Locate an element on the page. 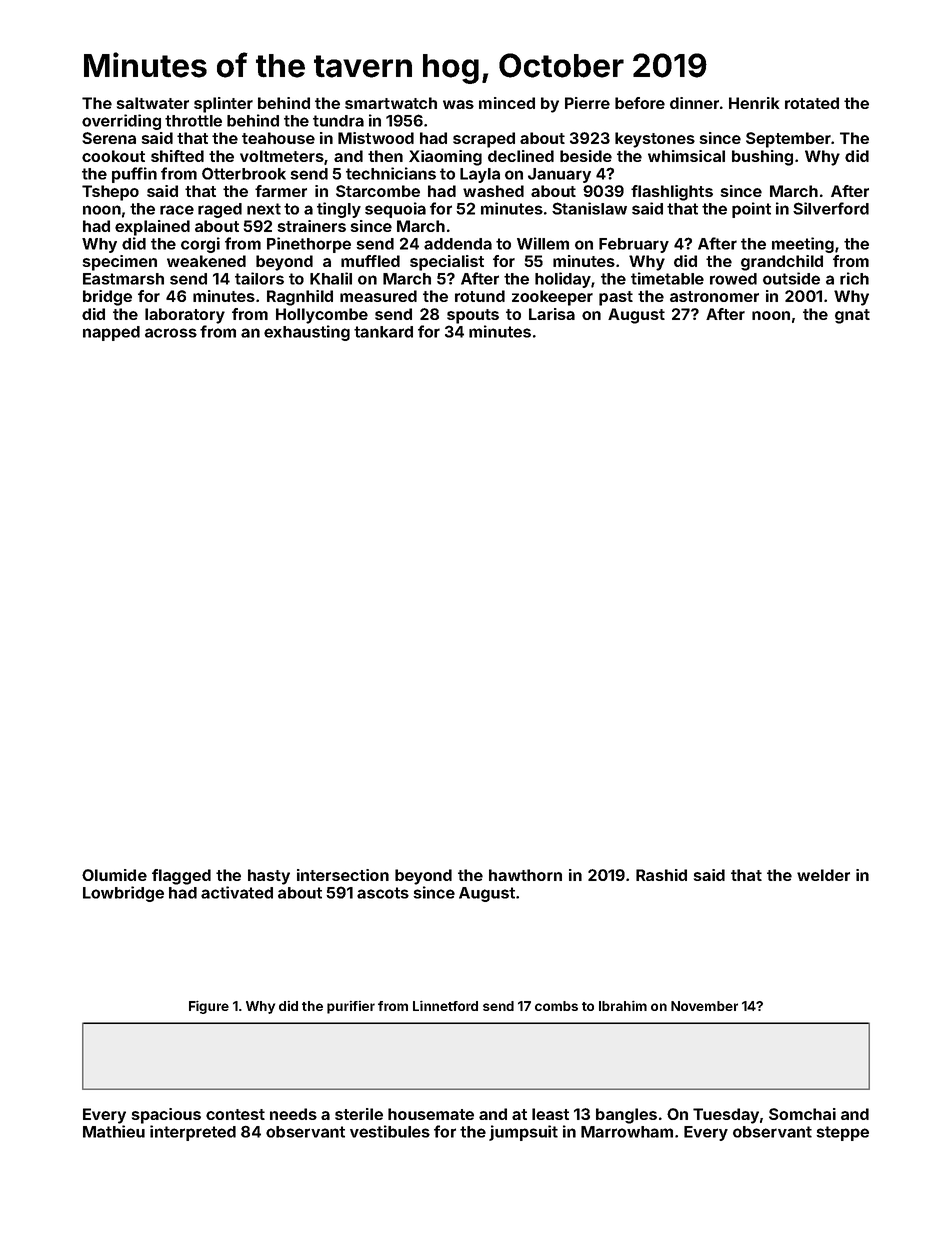 This document has width=952, height=1233. washed is located at coordinates (493, 191).
